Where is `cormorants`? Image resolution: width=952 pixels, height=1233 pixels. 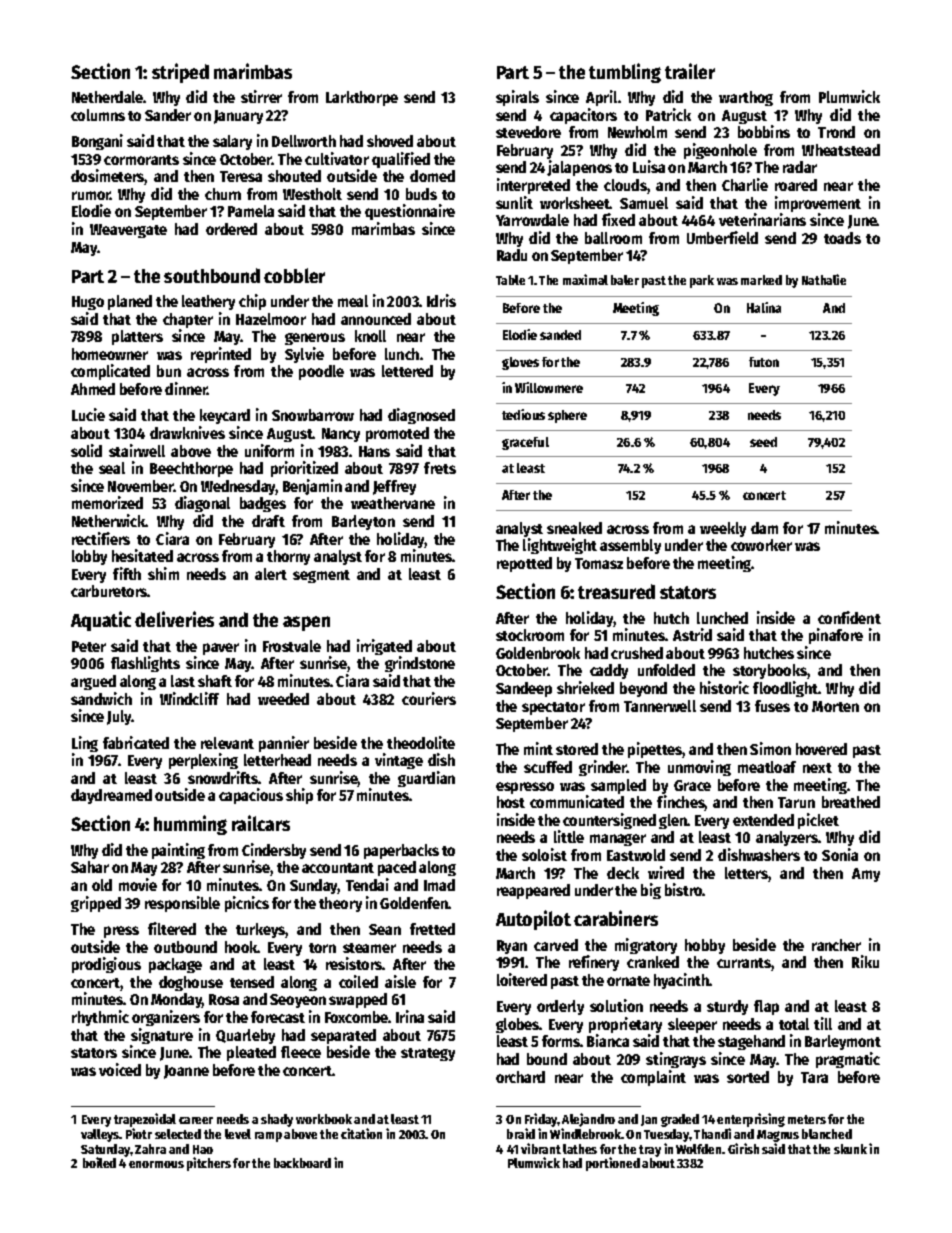 cormorants is located at coordinates (141, 160).
